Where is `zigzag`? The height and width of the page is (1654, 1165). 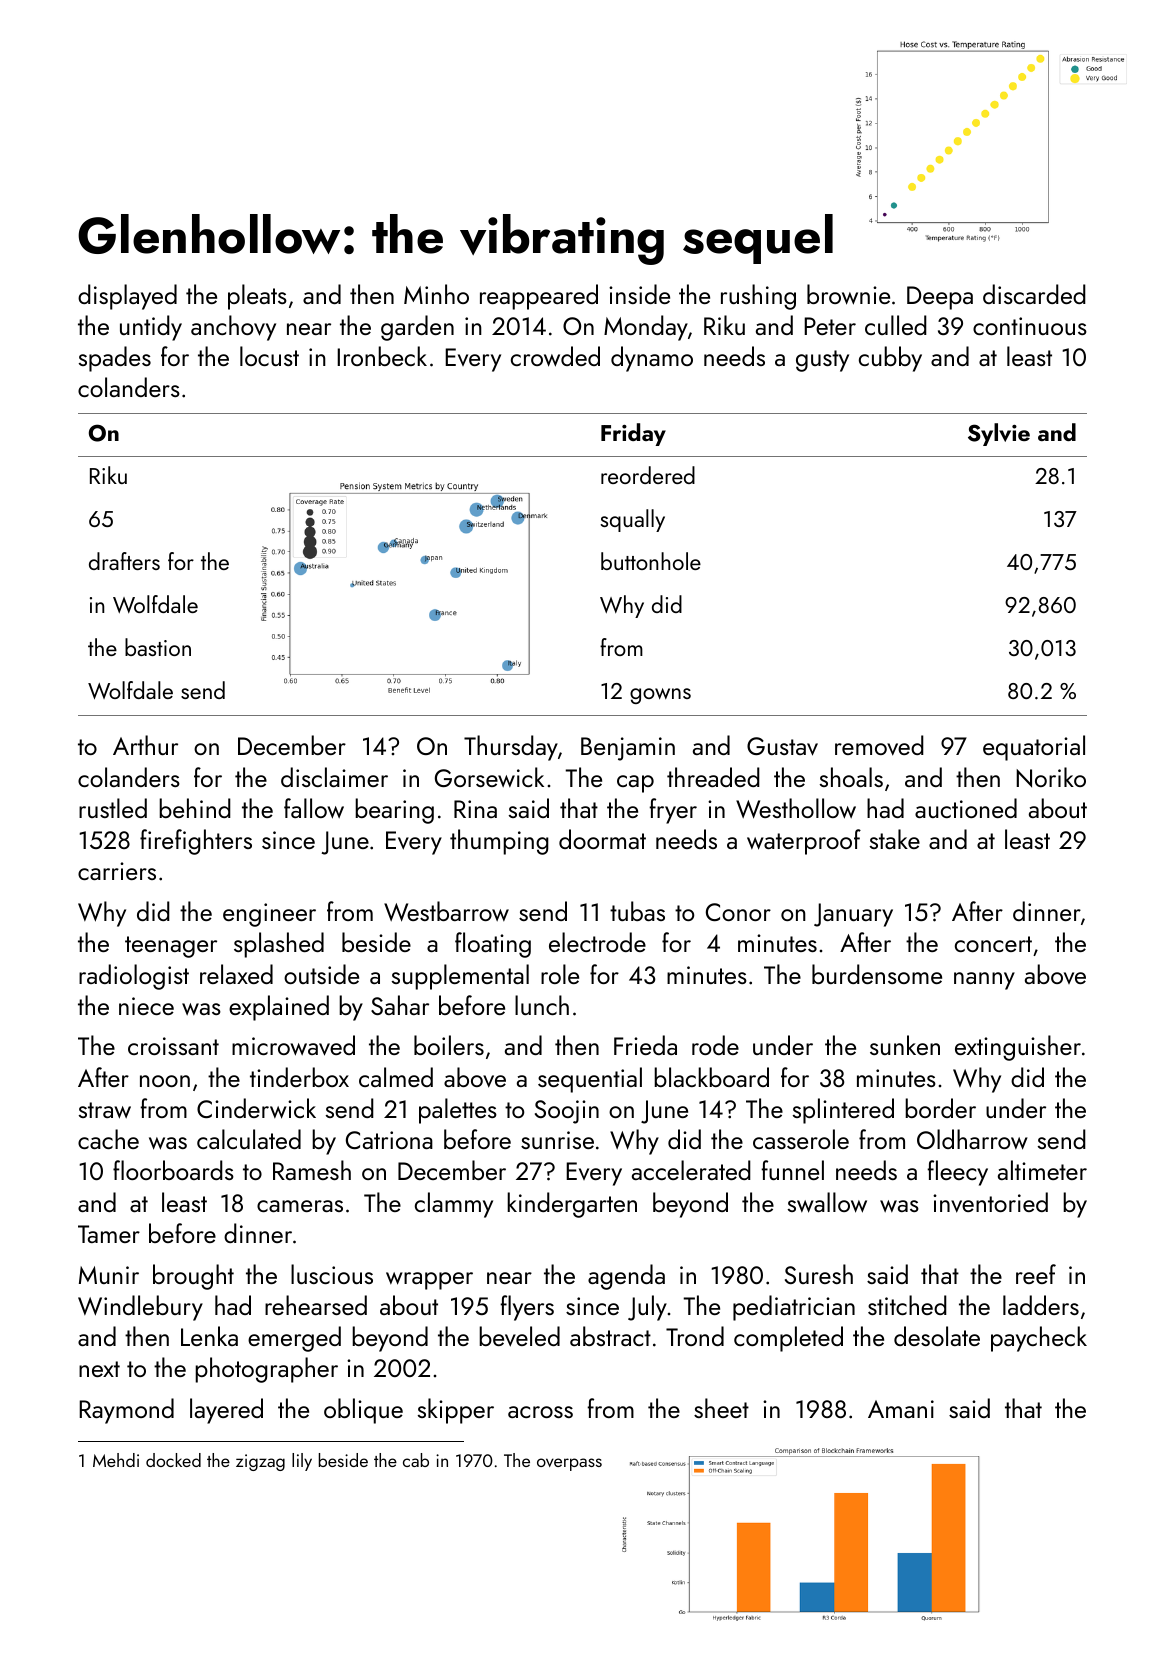
zigzag is located at coordinates (260, 1462).
